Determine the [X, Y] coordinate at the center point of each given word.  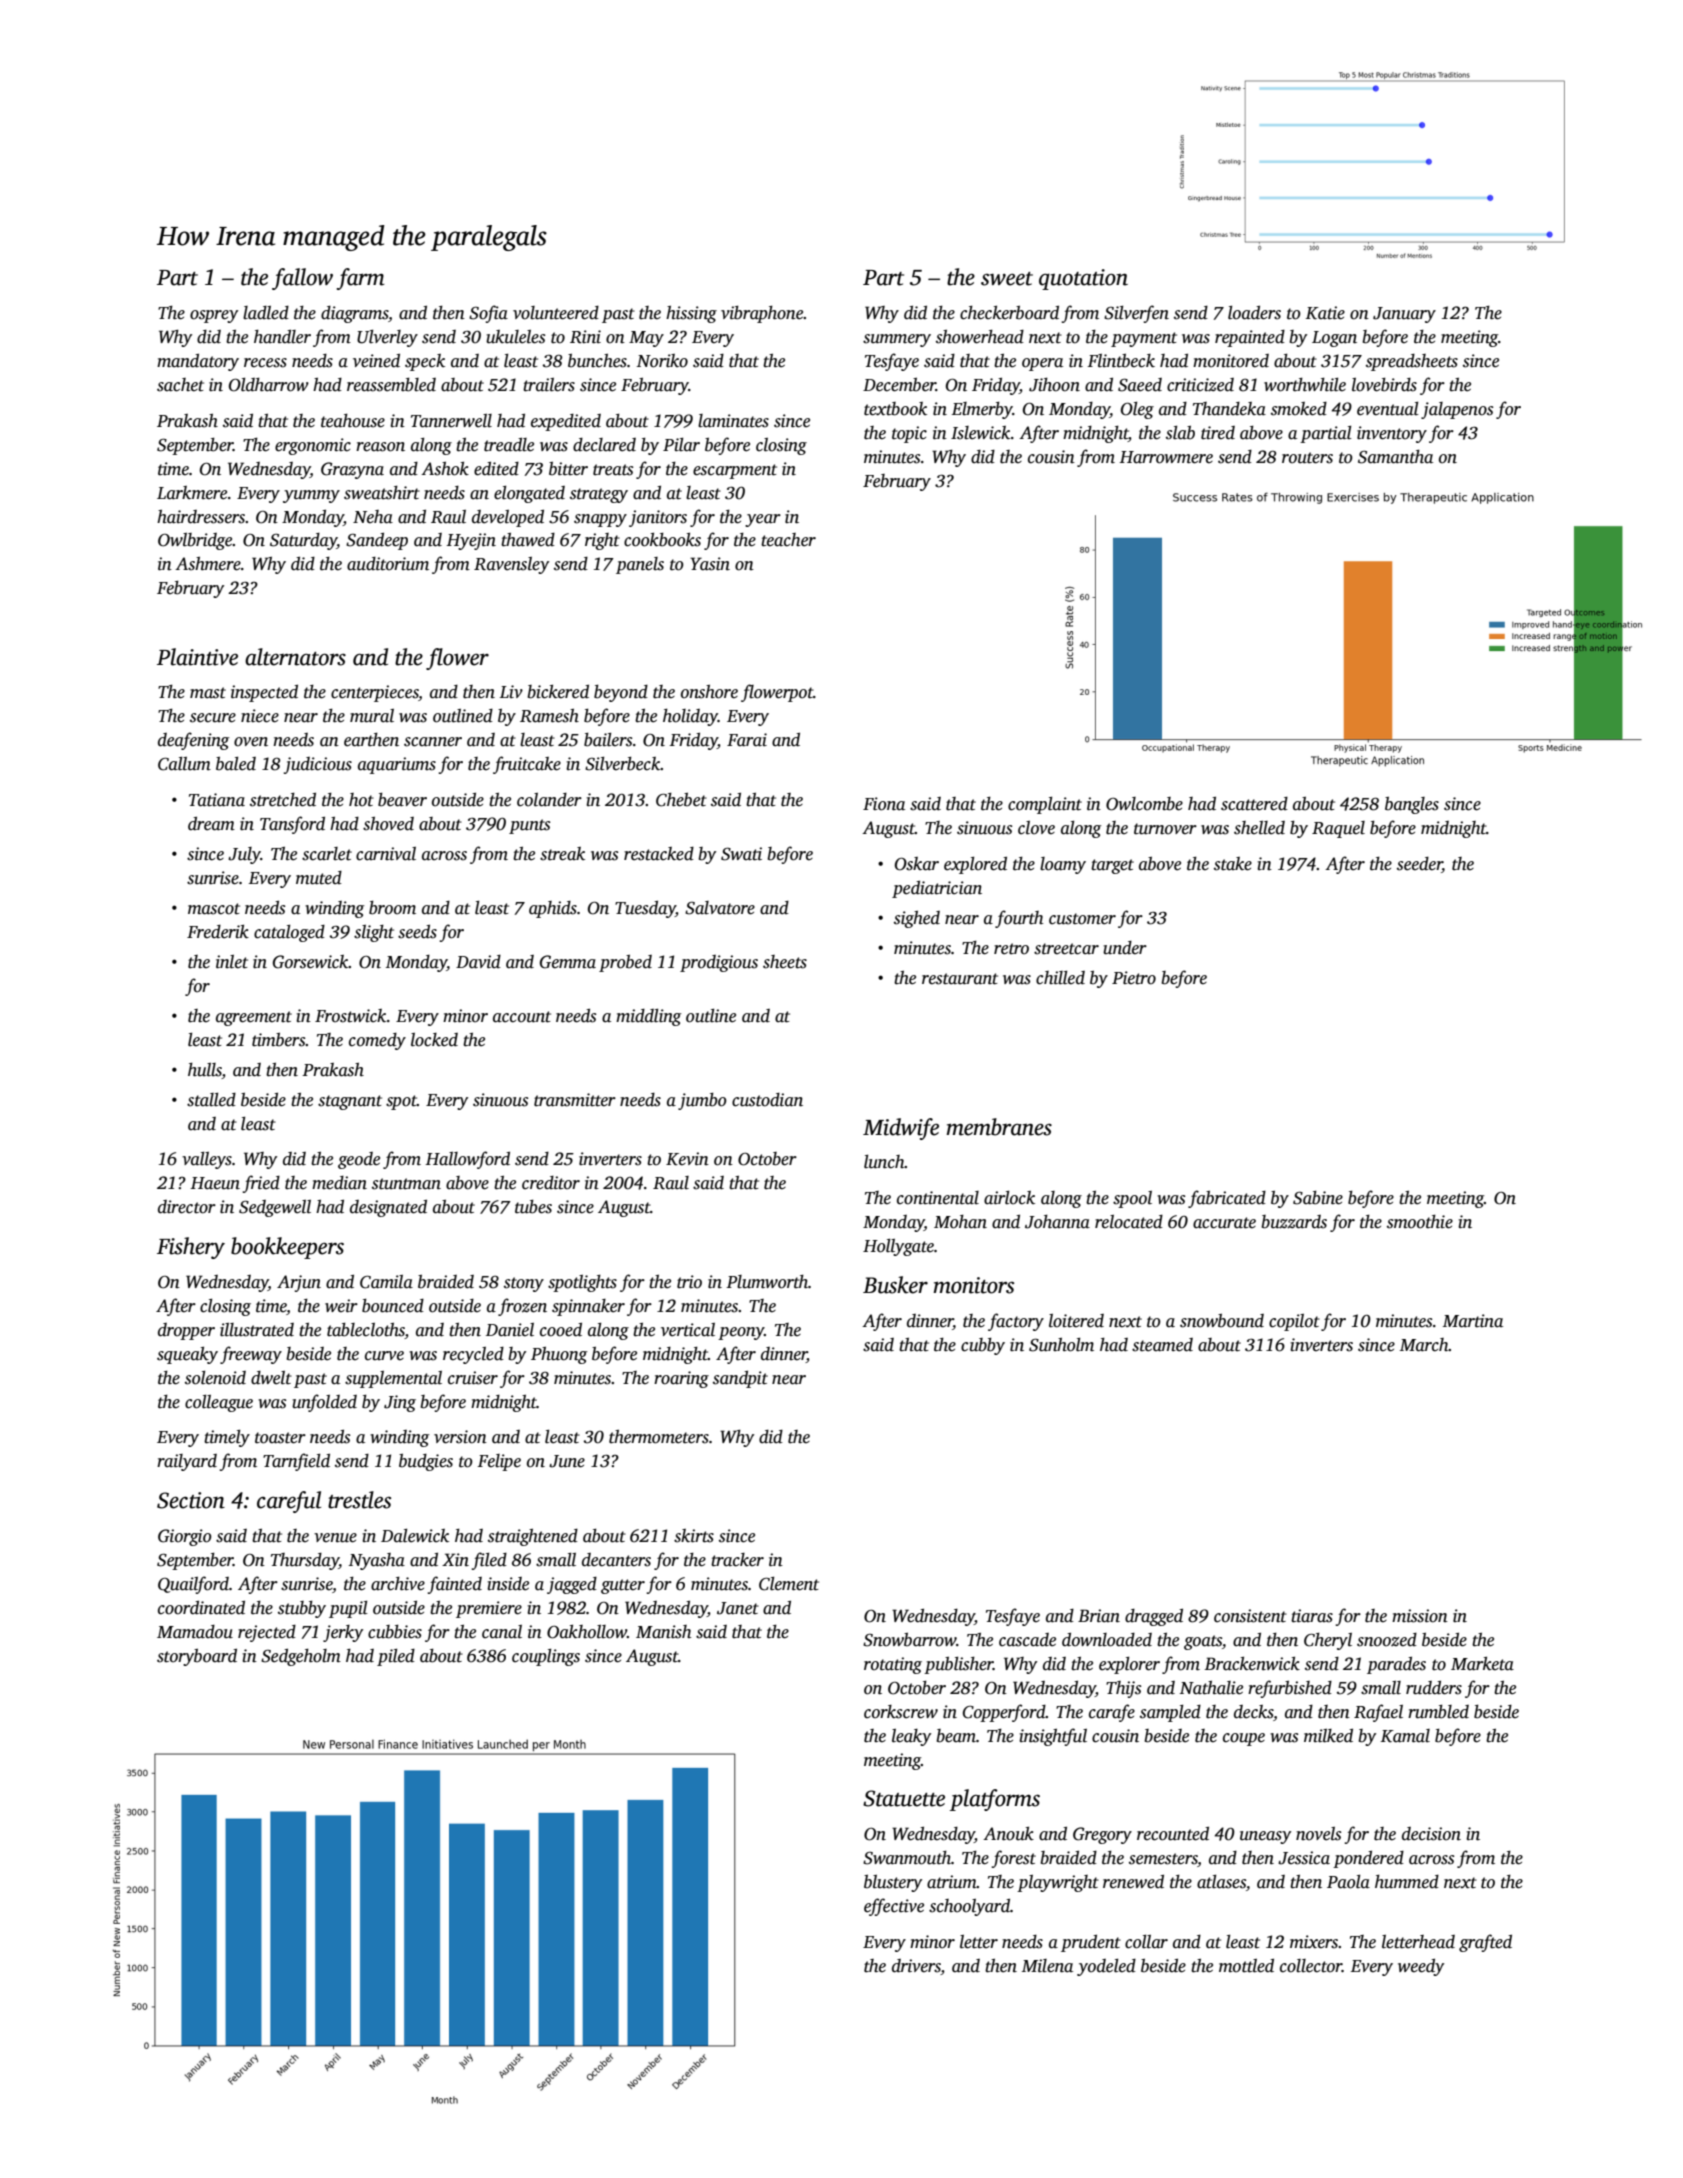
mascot [214, 909]
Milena [1047, 1966]
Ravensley [511, 565]
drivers [916, 1966]
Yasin [710, 564]
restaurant [960, 979]
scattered [1254, 804]
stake [1233, 864]
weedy [1421, 1967]
